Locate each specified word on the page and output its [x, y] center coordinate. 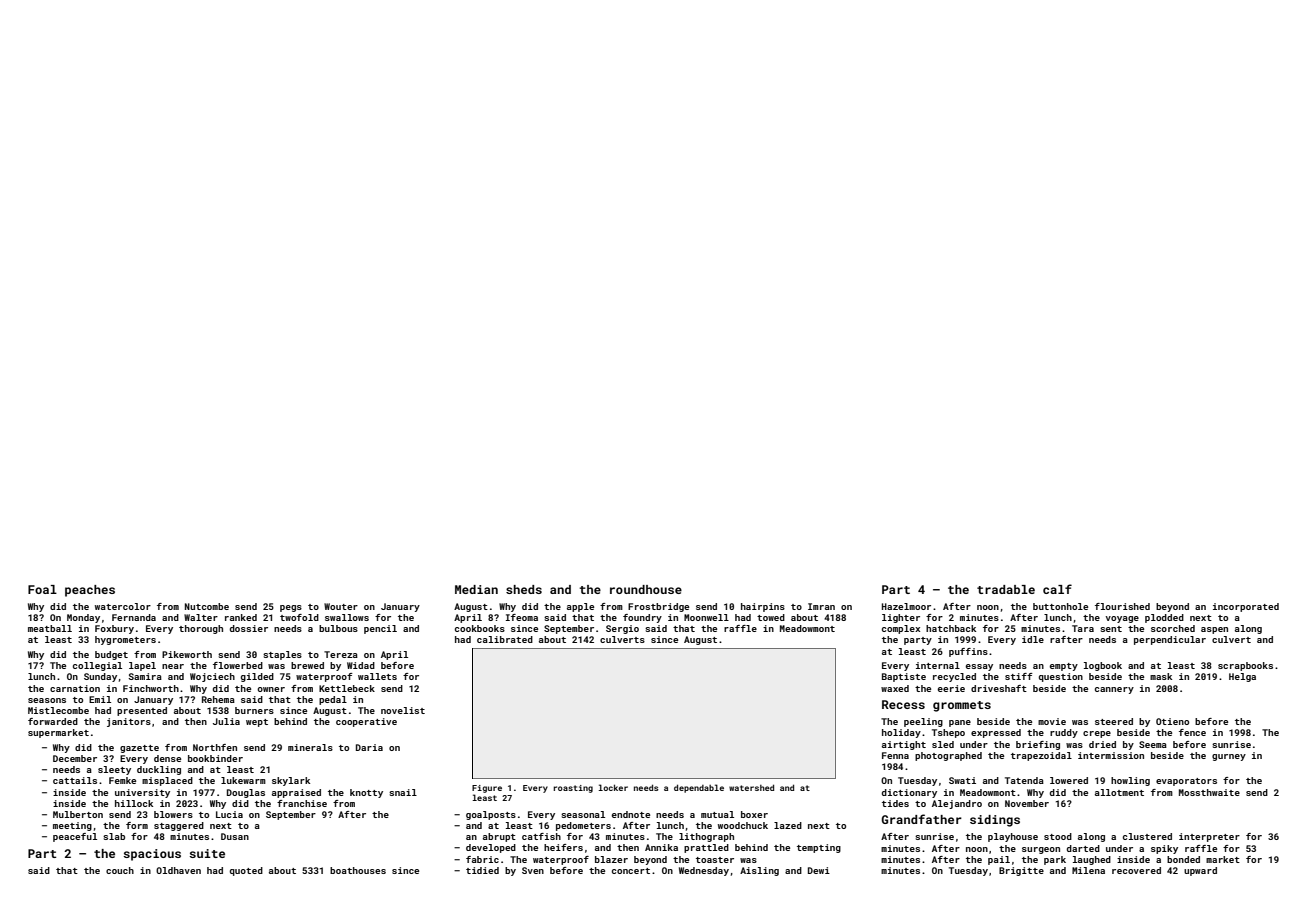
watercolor [123, 606]
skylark [291, 781]
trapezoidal [1041, 756]
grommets [962, 706]
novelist [403, 710]
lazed [788, 825]
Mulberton [78, 814]
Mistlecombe [58, 710]
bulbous [338, 628]
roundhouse [646, 589]
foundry [642, 618]
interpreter [1209, 837]
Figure [487, 789]
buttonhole [1060, 606]
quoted [246, 871]
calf [1057, 589]
